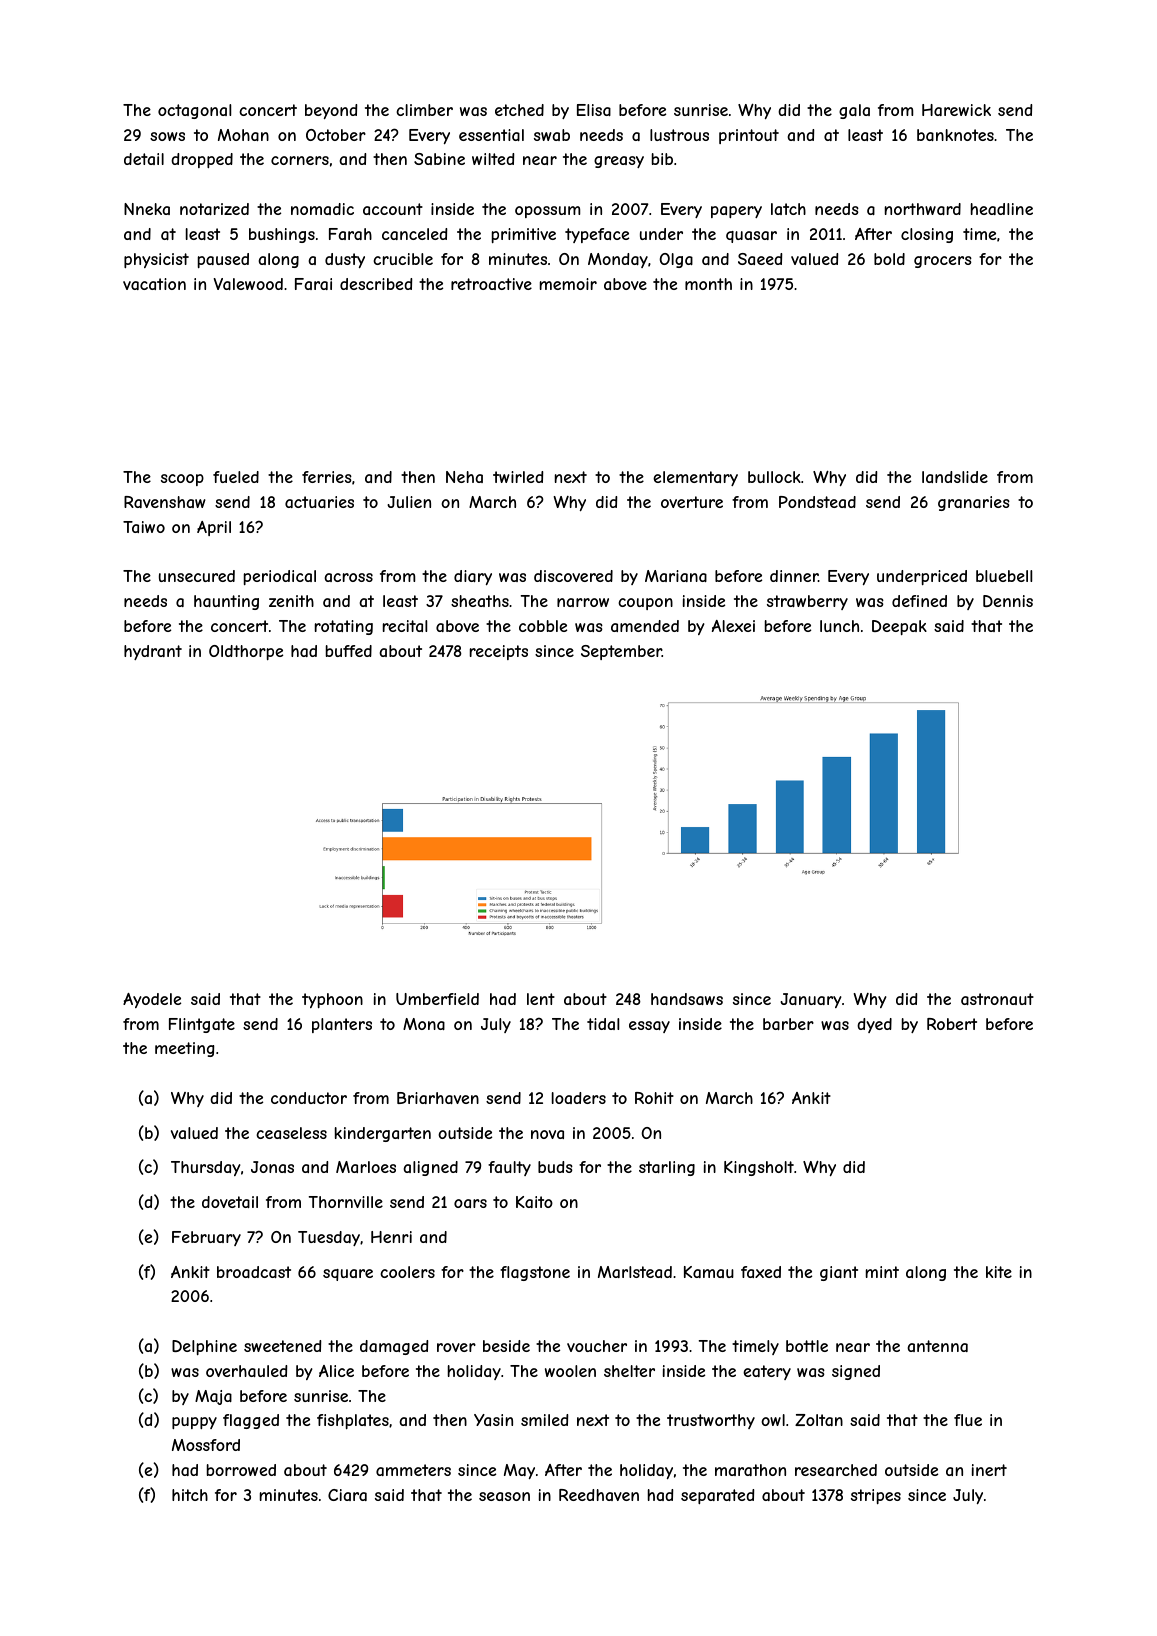 The image size is (1157, 1636). What do you see at coordinates (635, 1272) in the screenshot?
I see `Marlstead` at bounding box center [635, 1272].
